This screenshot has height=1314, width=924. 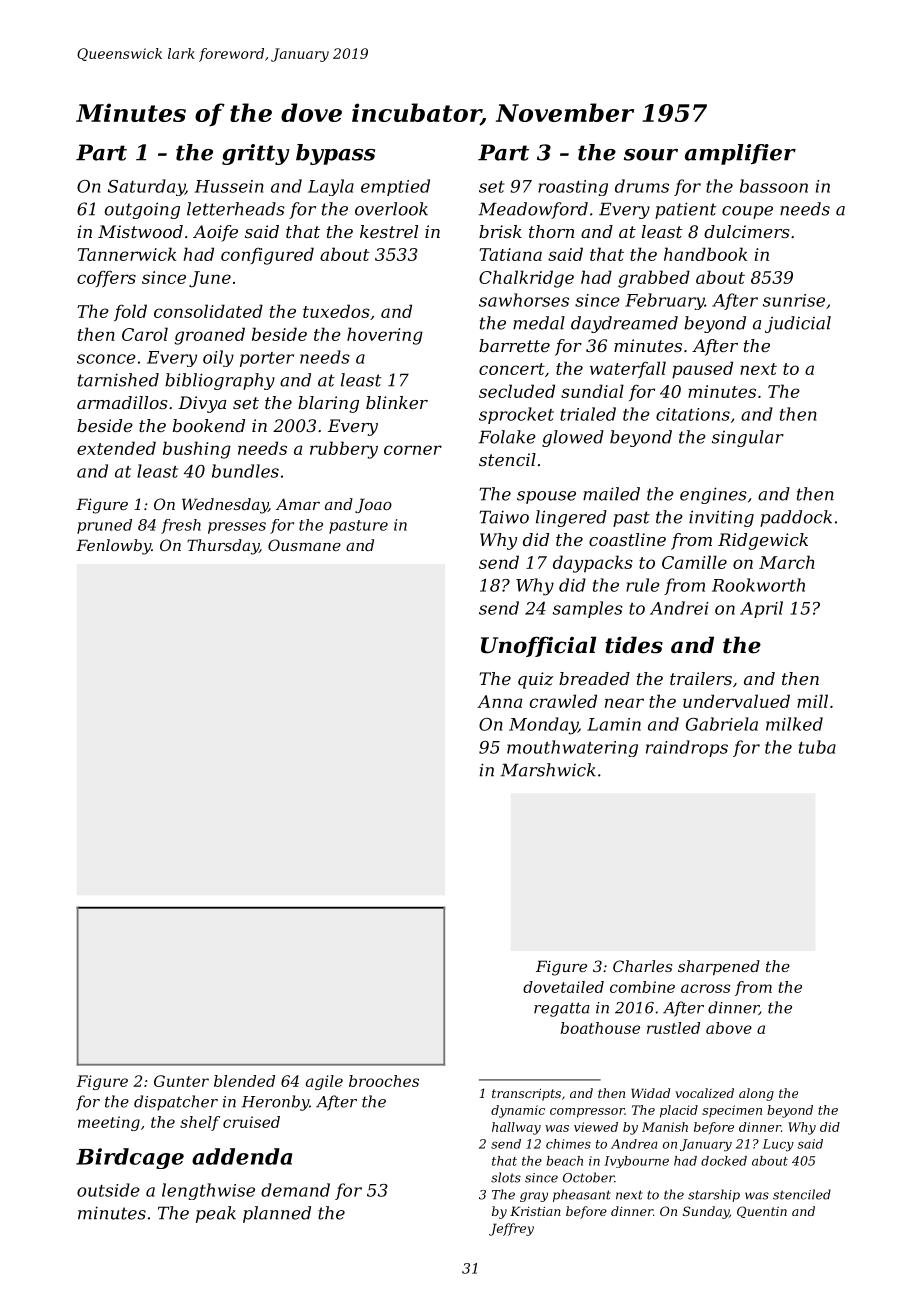 What do you see at coordinates (499, 701) in the screenshot?
I see `Anna` at bounding box center [499, 701].
